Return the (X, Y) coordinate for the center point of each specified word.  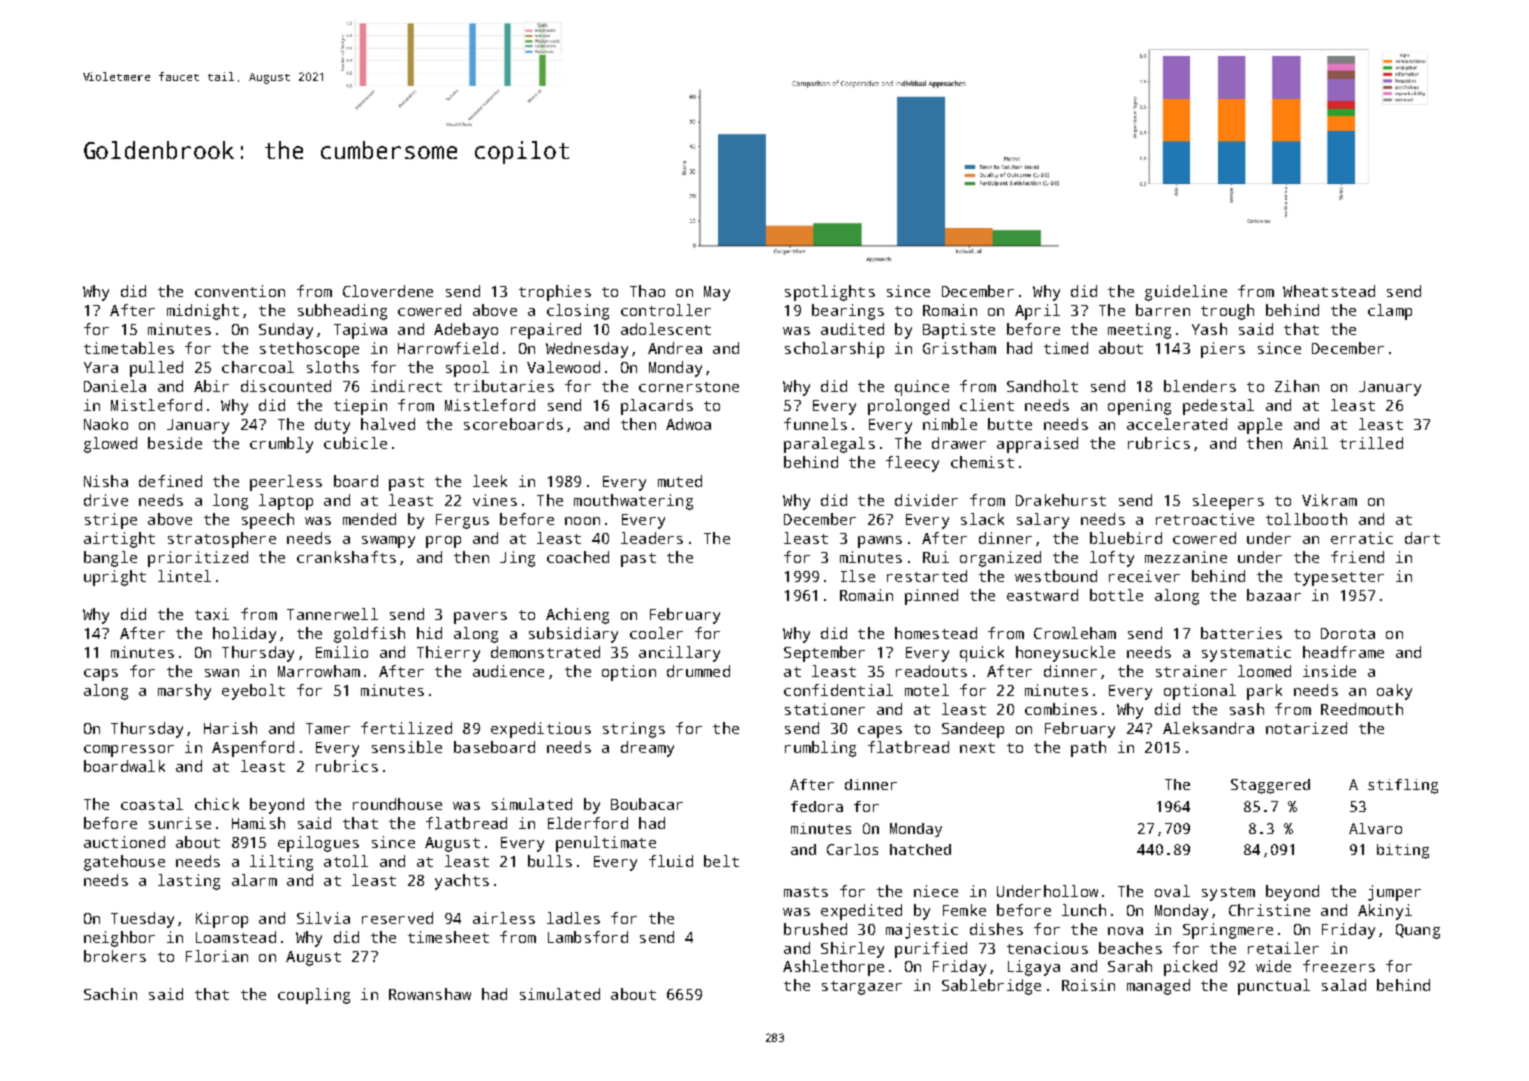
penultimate (606, 844)
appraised (1037, 445)
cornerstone (689, 387)
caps (101, 675)
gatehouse (124, 863)
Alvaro (1375, 828)
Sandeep (973, 730)
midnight (203, 312)
